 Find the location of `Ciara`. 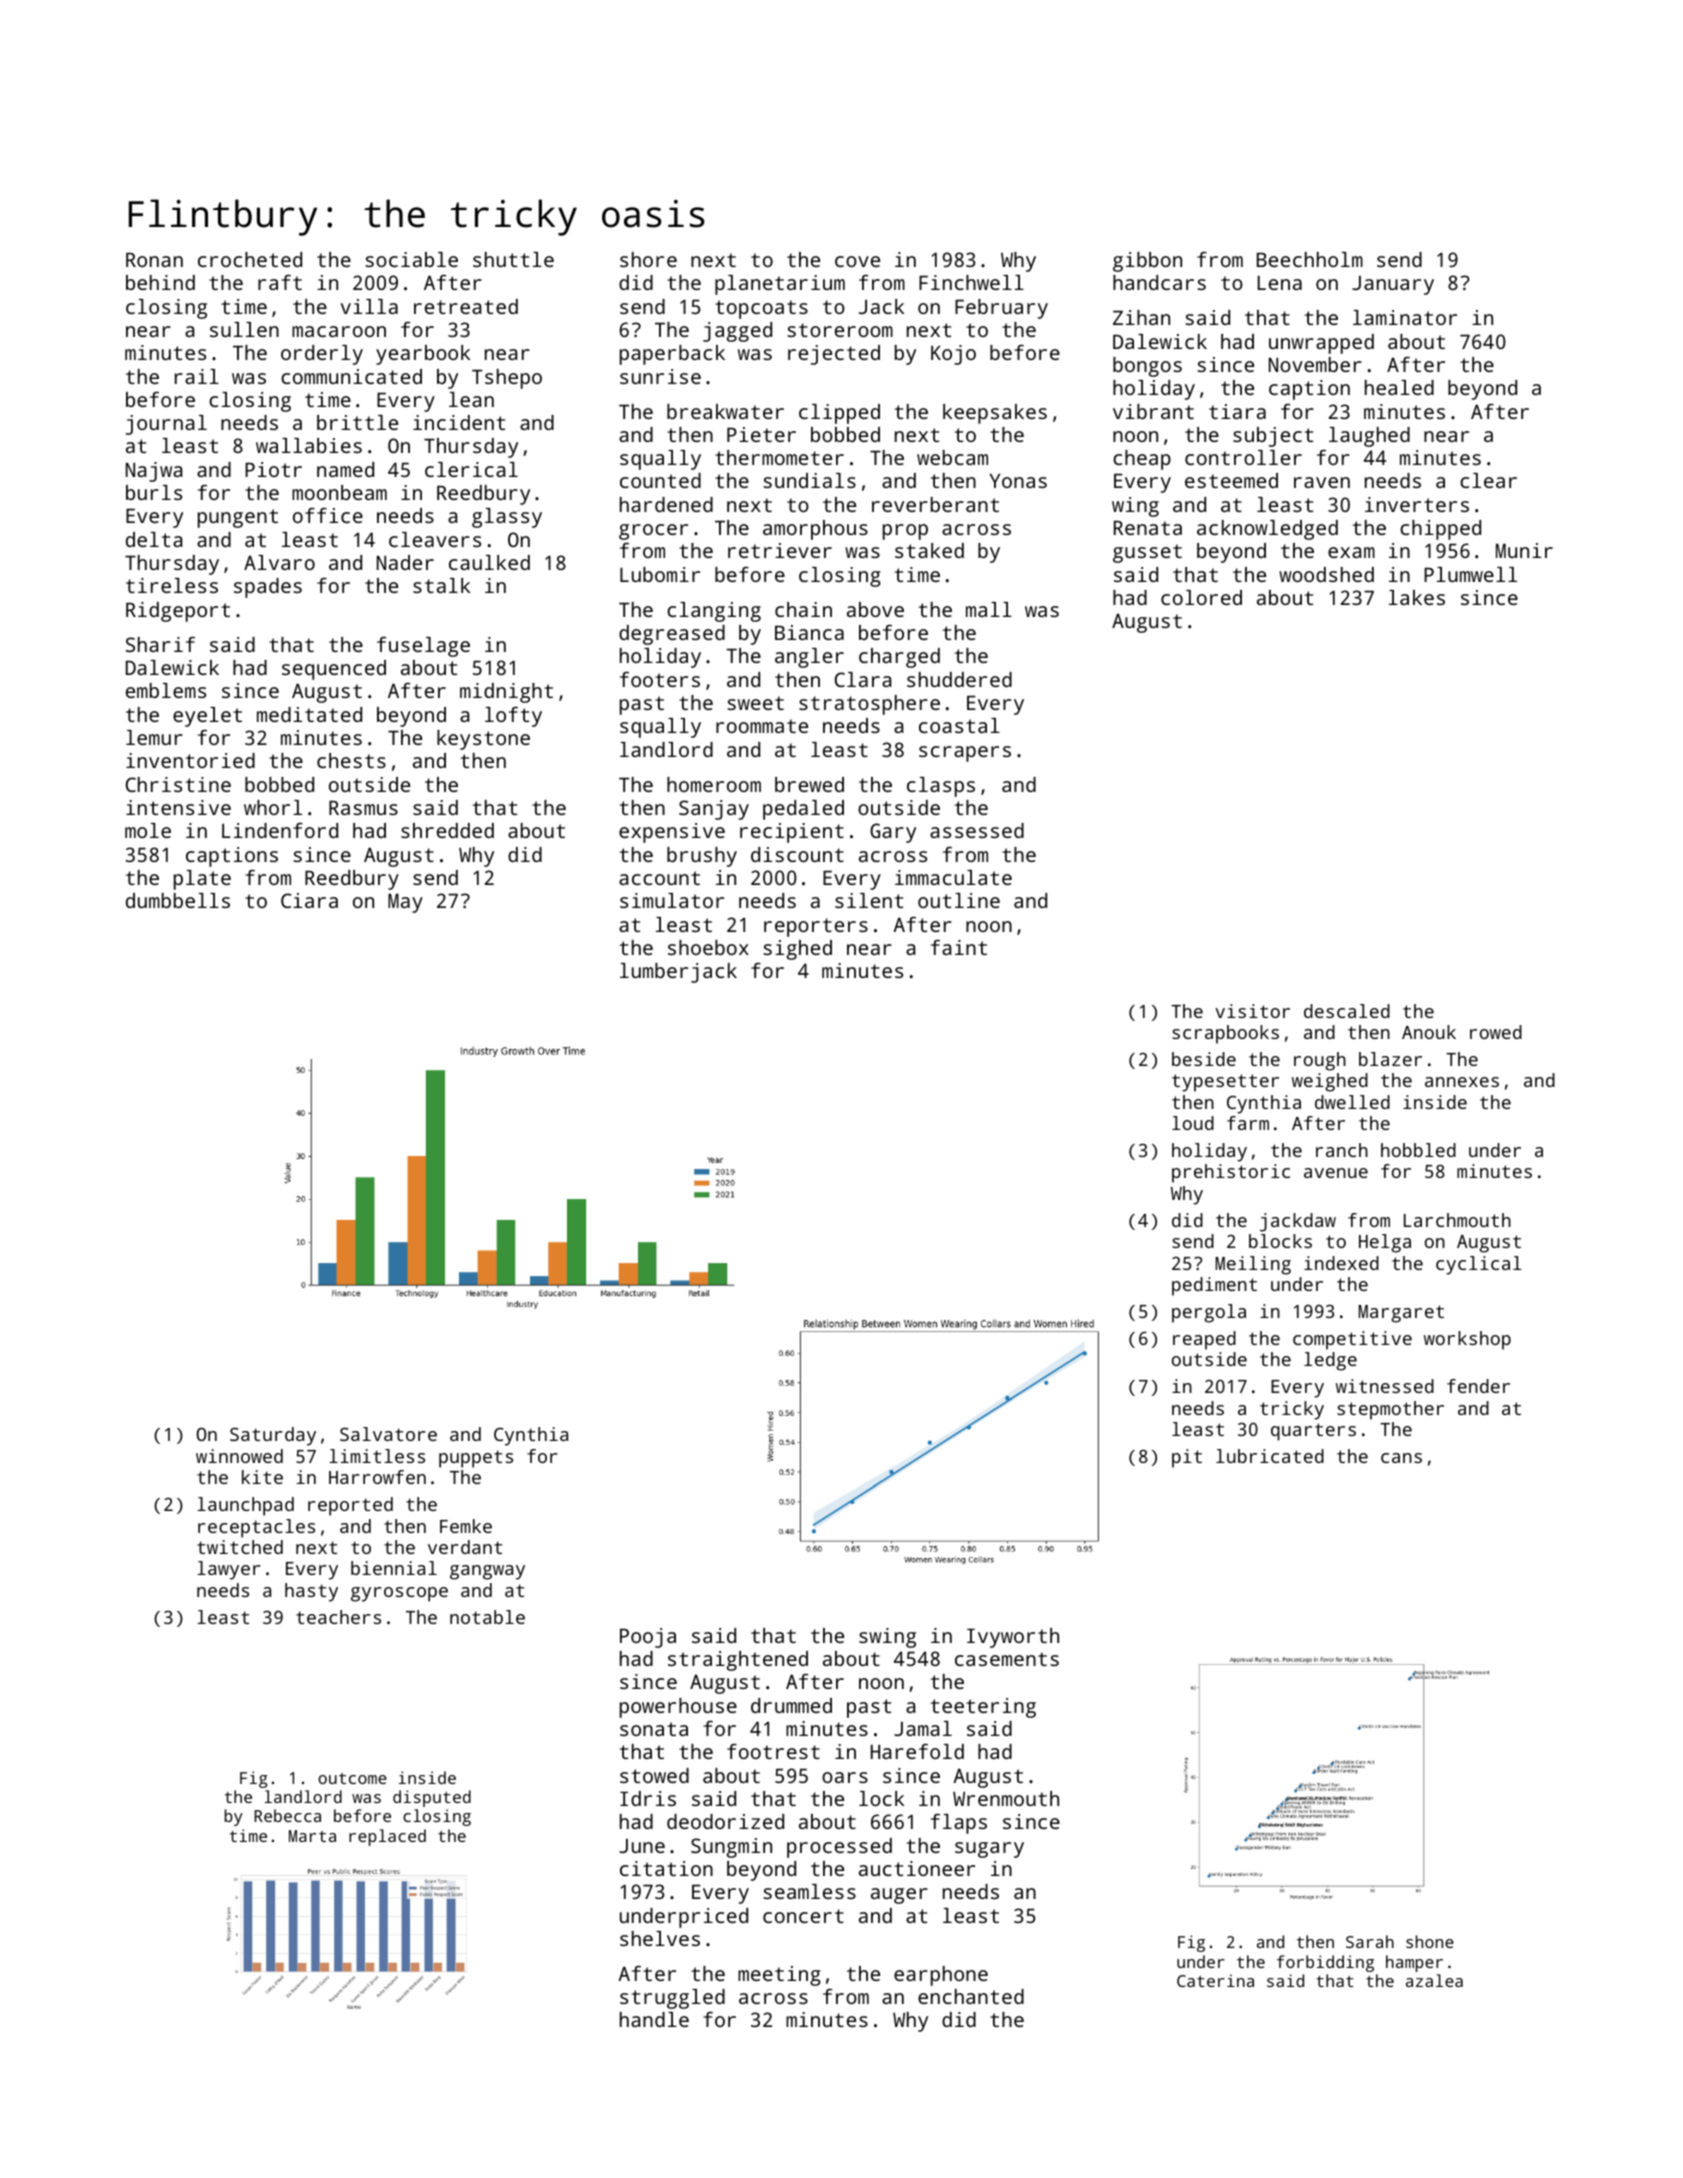

Ciara is located at coordinates (309, 900).
